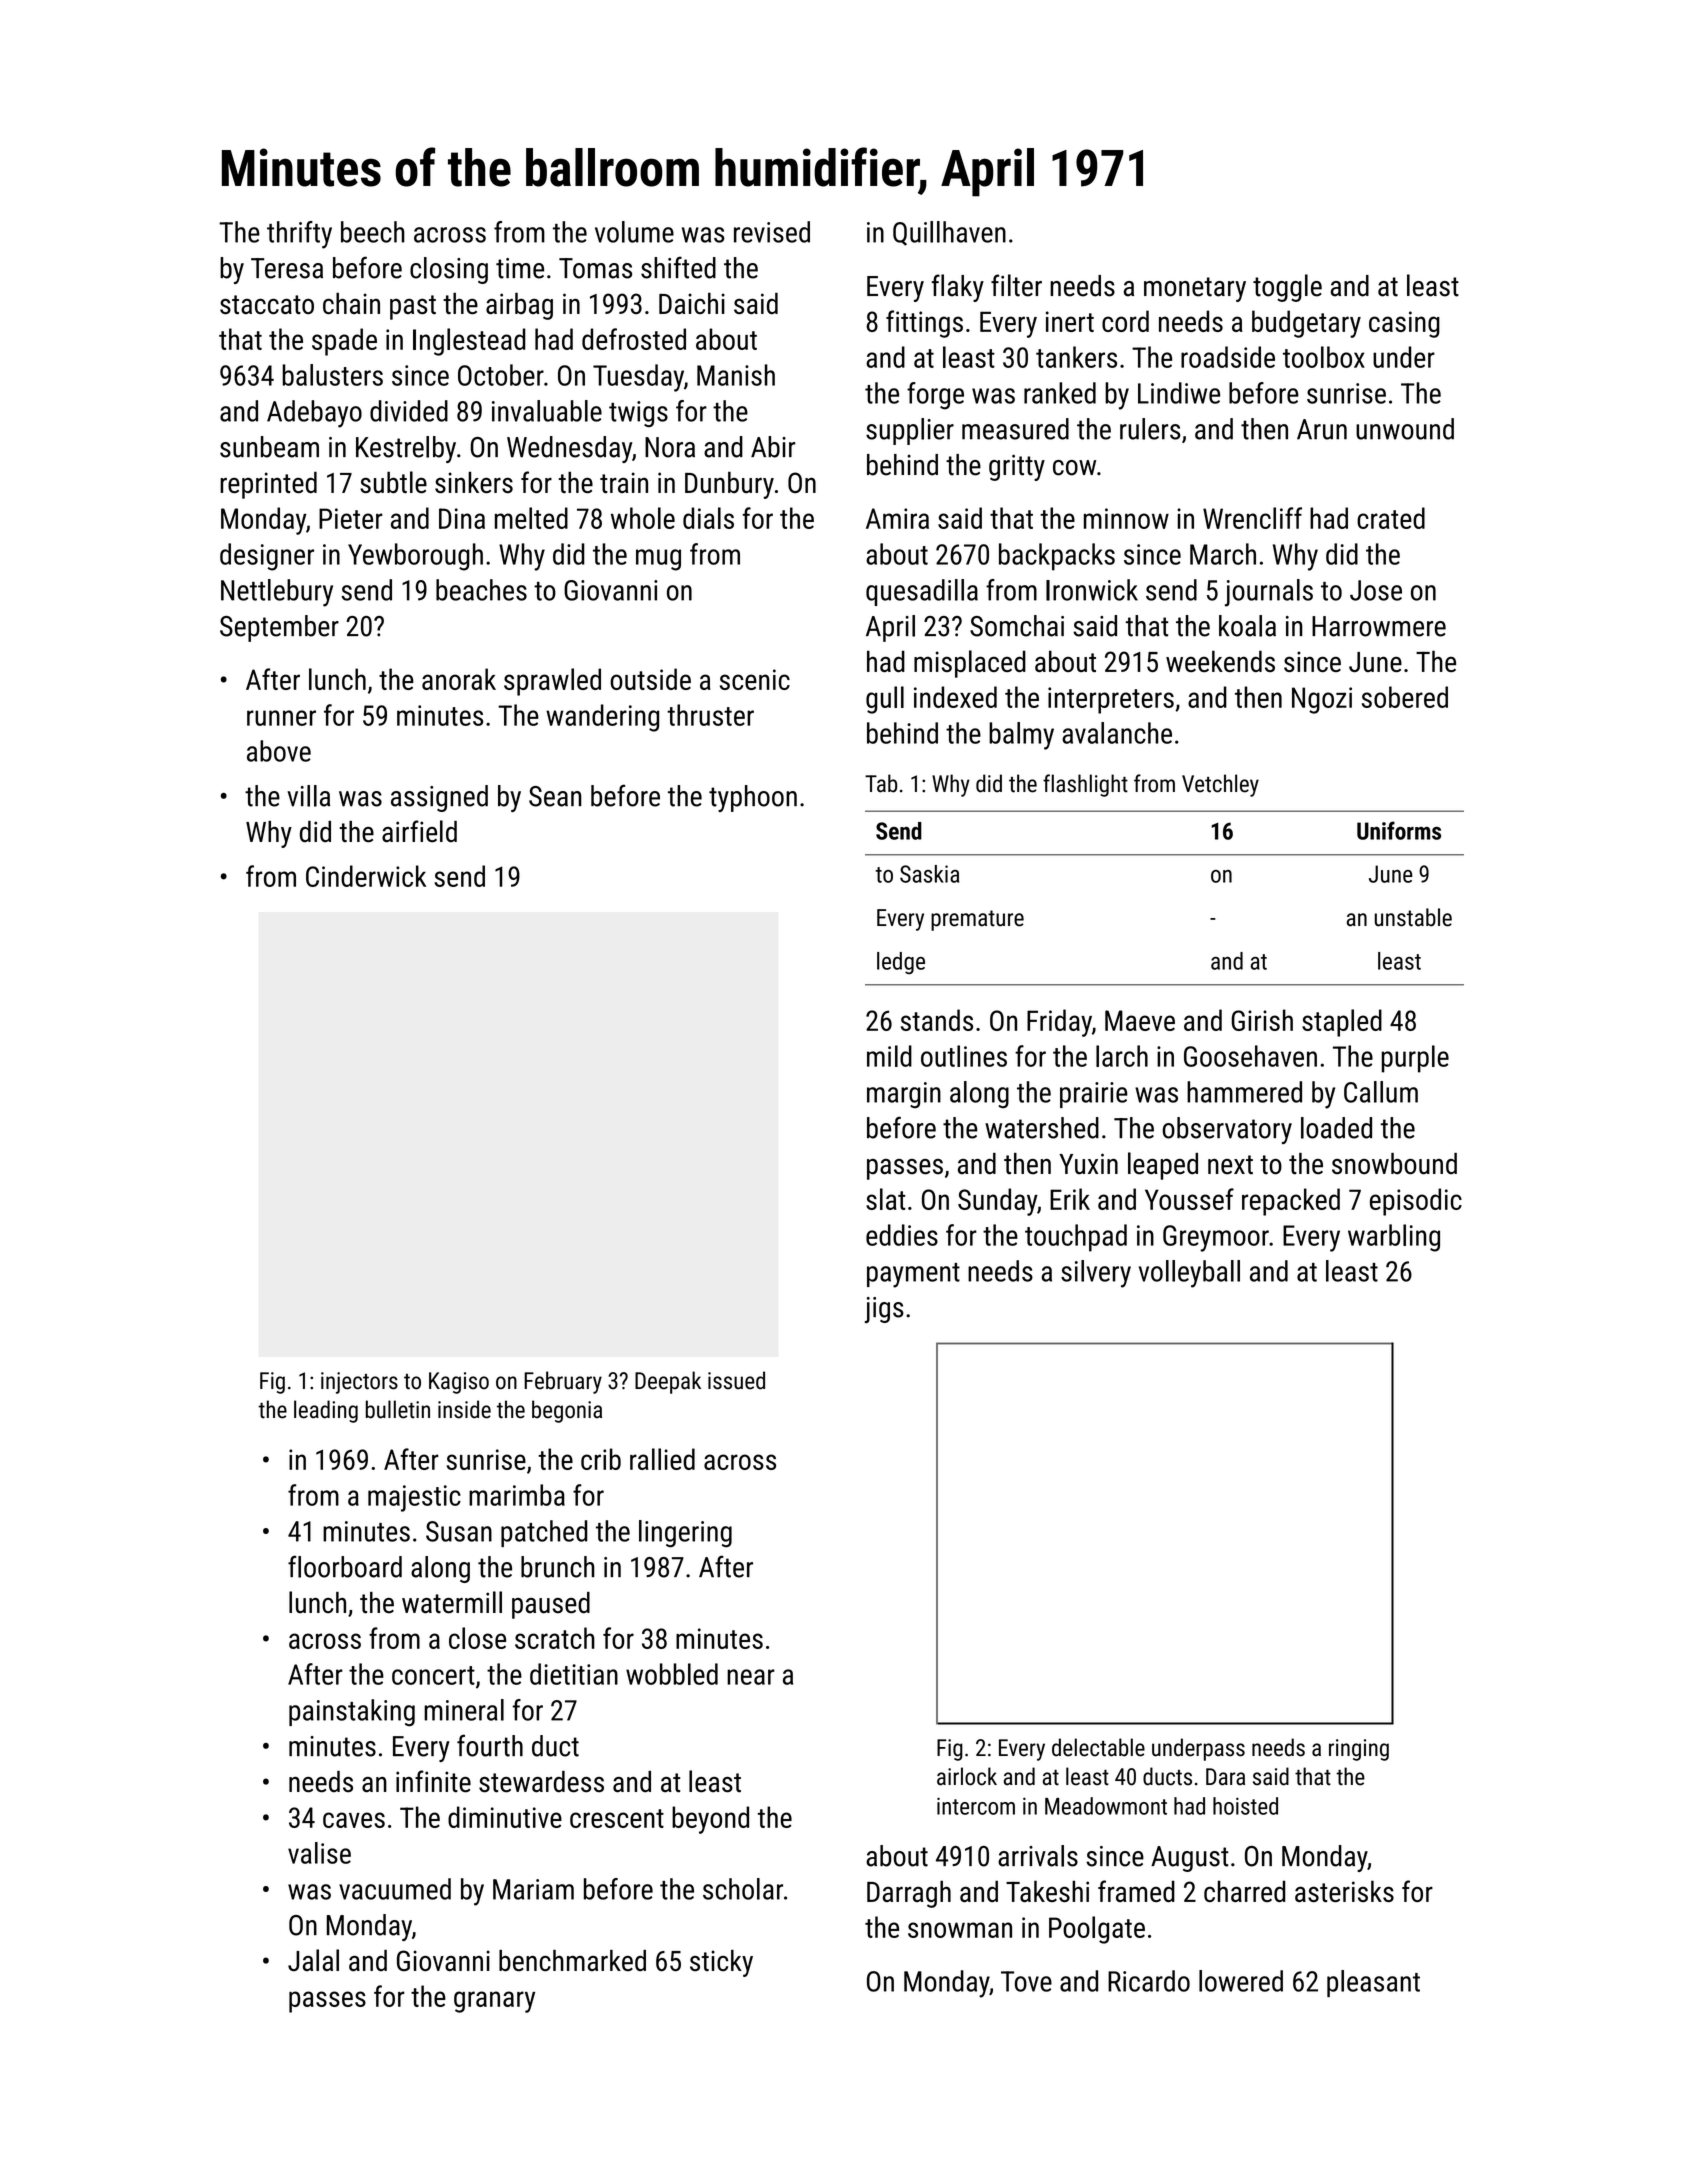 The height and width of the screenshot is (2178, 1683). What do you see at coordinates (313, 1960) in the screenshot?
I see `Jalal` at bounding box center [313, 1960].
